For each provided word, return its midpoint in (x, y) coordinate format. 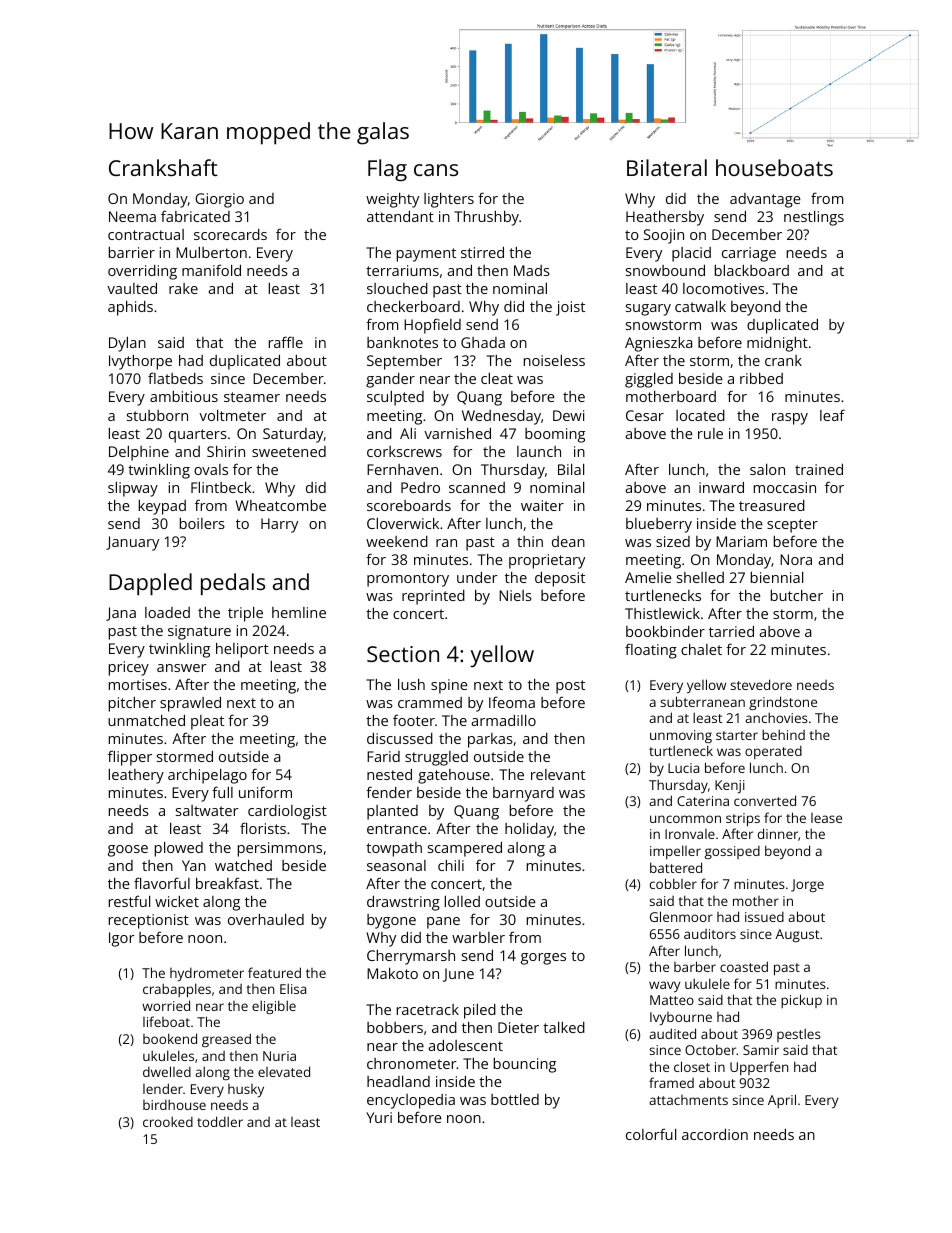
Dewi (568, 415)
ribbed (761, 378)
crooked (168, 1121)
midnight (777, 344)
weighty (392, 200)
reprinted (433, 597)
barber (695, 966)
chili (451, 865)
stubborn (157, 415)
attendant (400, 216)
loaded (167, 612)
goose (128, 851)
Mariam (741, 541)
